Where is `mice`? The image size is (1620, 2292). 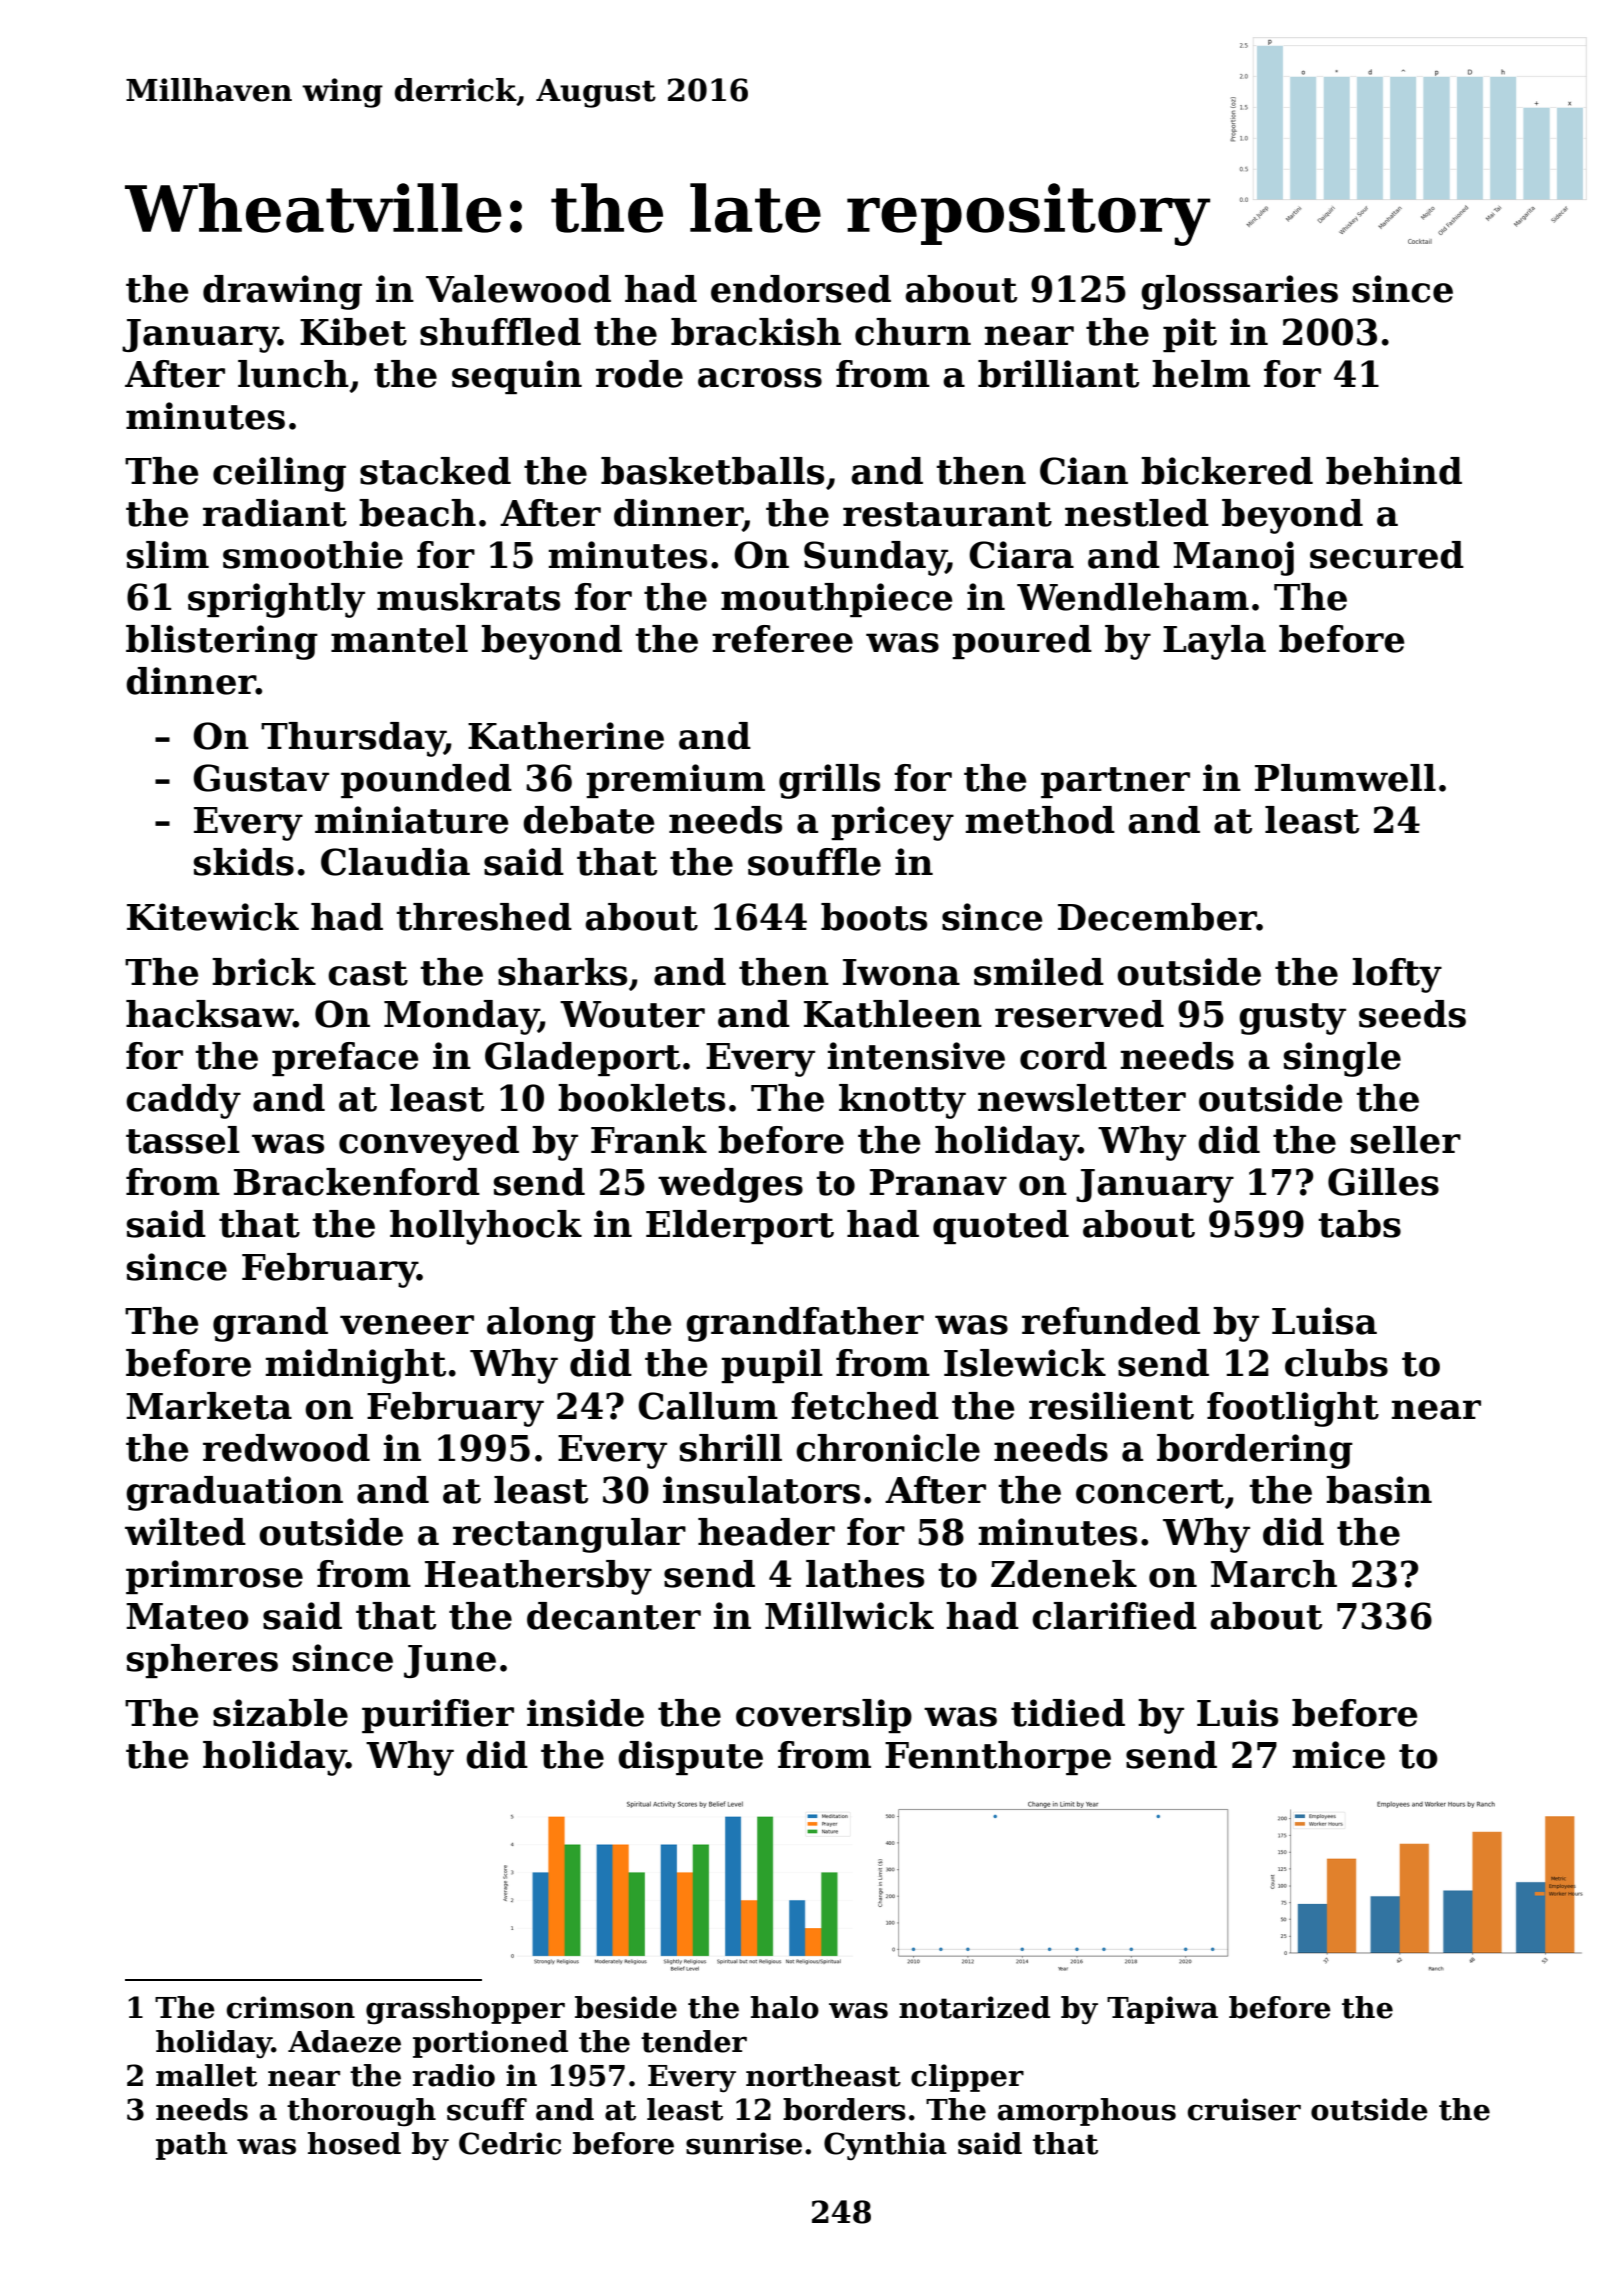
mice is located at coordinates (1339, 1755).
